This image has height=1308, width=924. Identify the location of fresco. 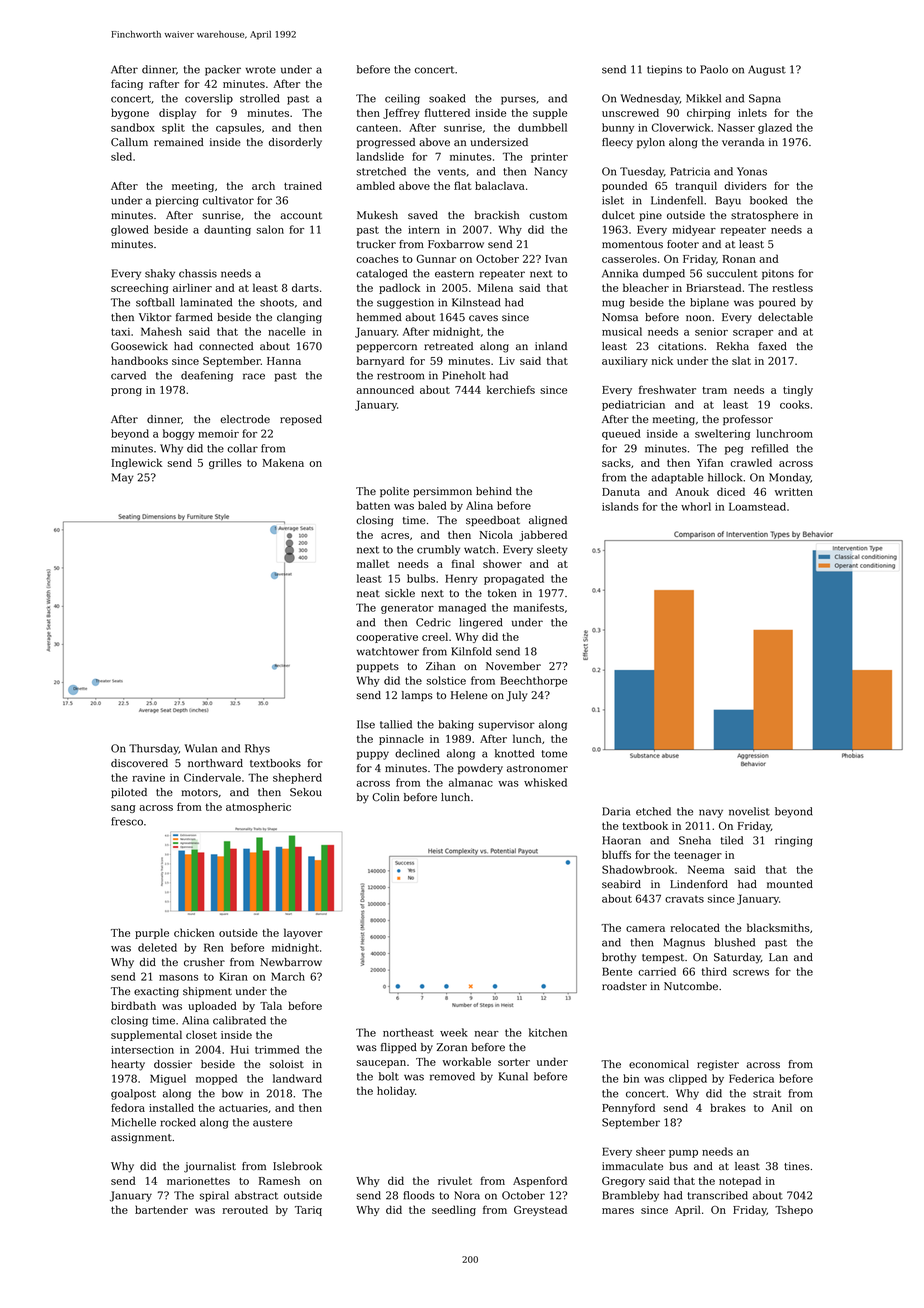
(127, 821).
